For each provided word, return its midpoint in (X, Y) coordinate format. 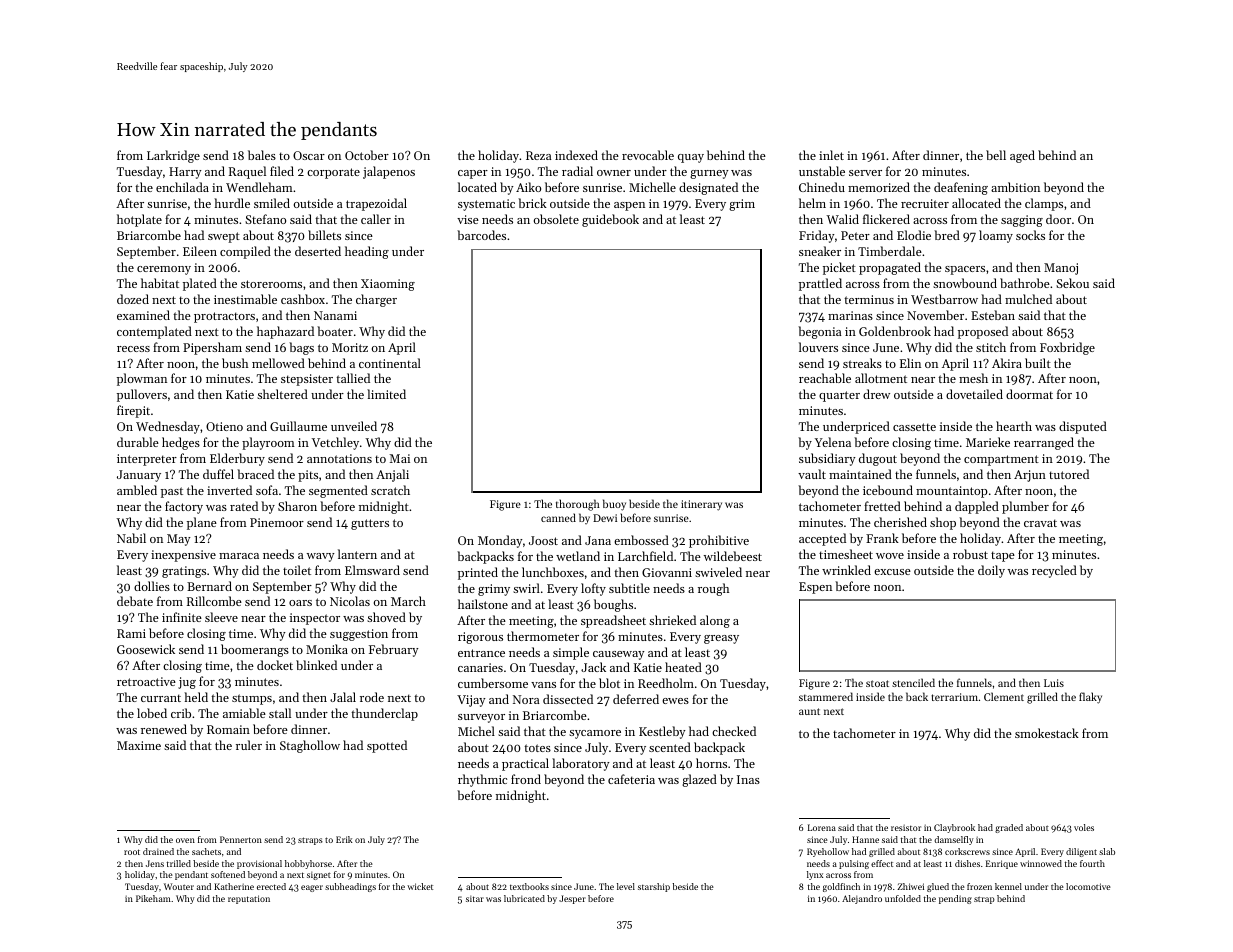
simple (571, 653)
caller (376, 219)
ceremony (164, 270)
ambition (1015, 187)
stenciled (913, 682)
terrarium (954, 697)
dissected (568, 699)
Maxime (139, 745)
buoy (614, 505)
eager (312, 888)
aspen (629, 206)
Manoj (1061, 269)
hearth (1014, 426)
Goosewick (146, 649)
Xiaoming (388, 285)
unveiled (354, 426)
